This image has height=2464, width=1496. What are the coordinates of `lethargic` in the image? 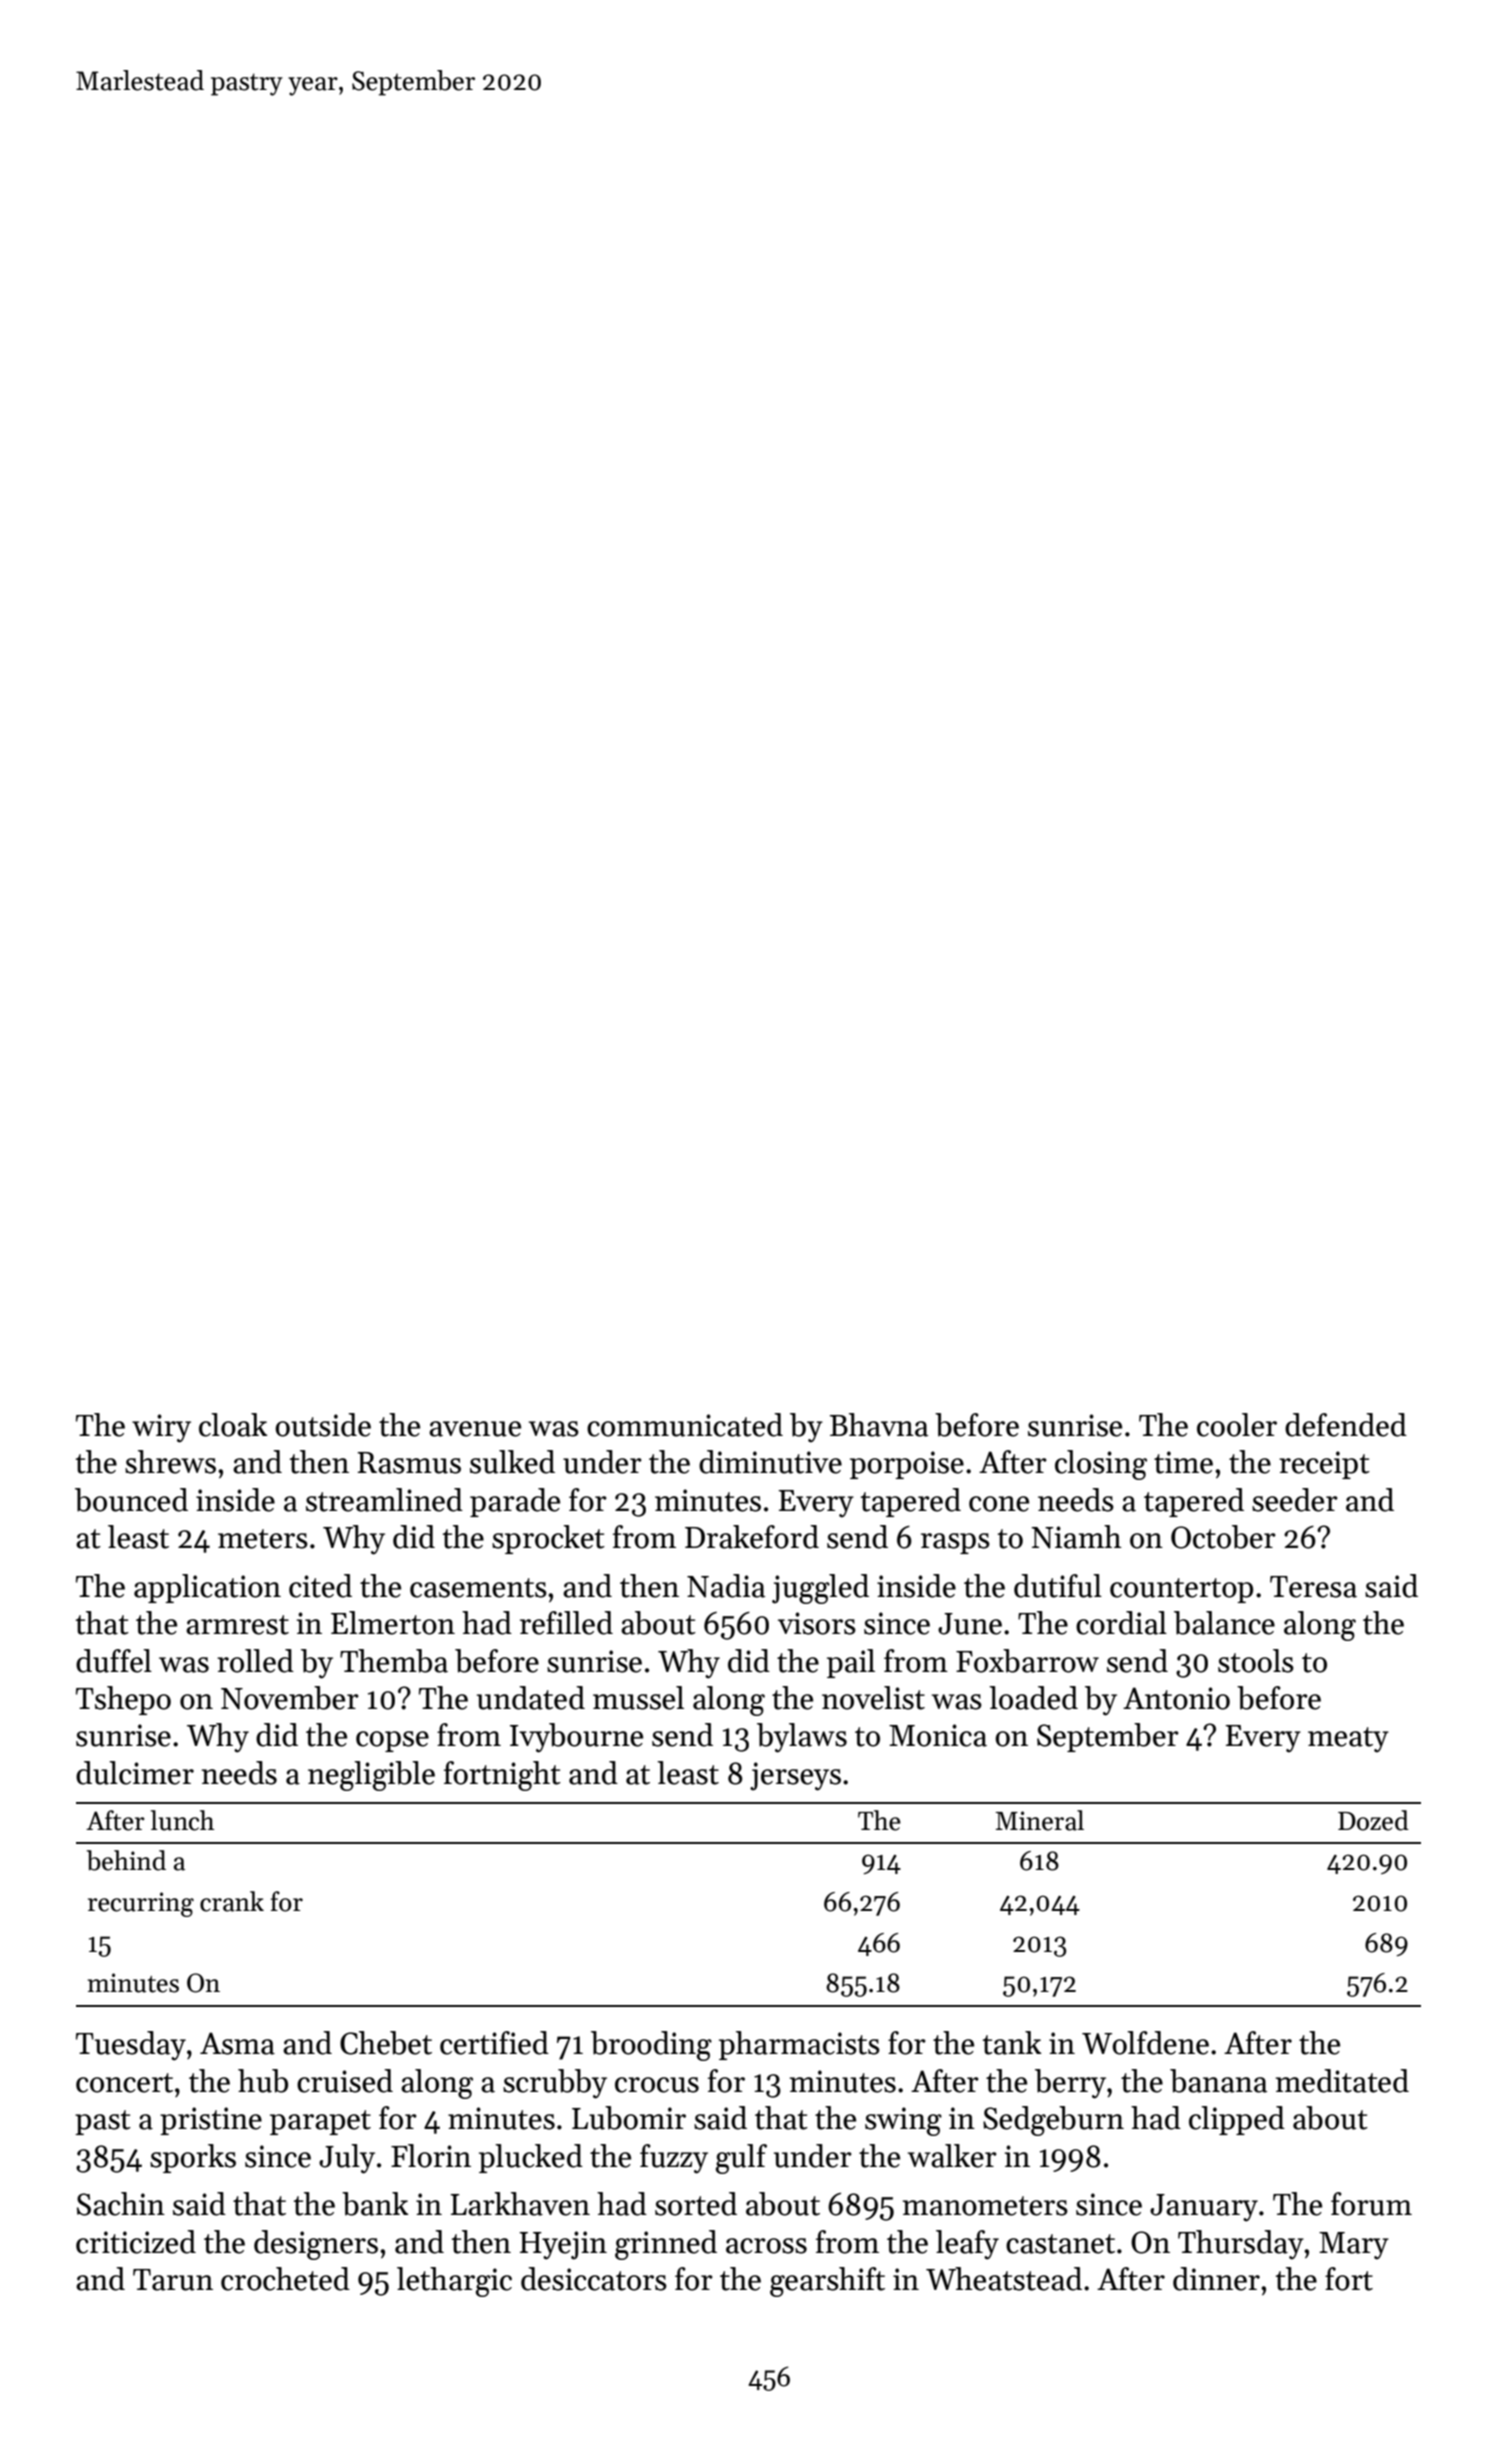 It's located at (454, 2282).
